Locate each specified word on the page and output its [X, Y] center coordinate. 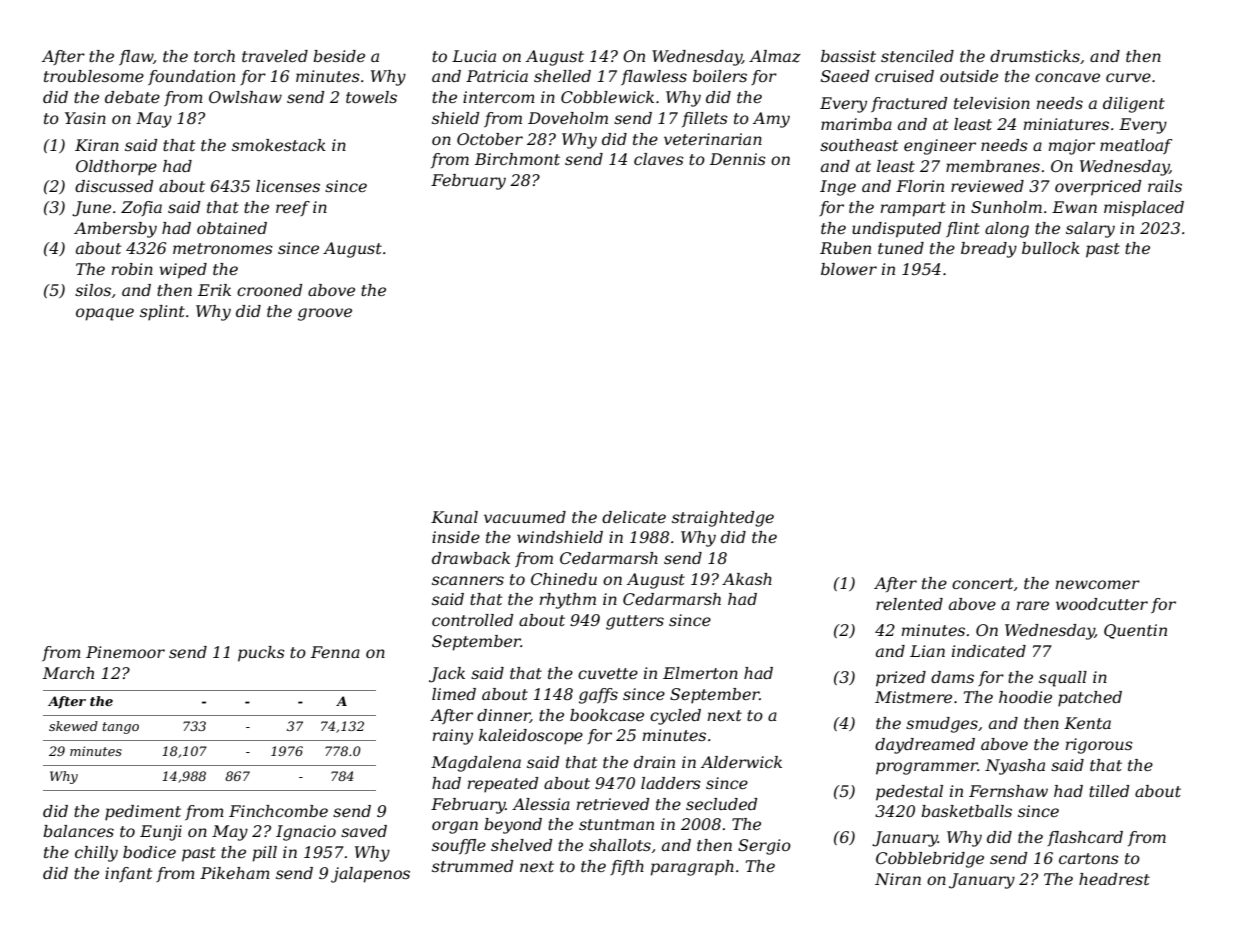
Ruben [845, 248]
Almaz [775, 56]
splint [162, 313]
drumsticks [1035, 56]
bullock [1051, 248]
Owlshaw [245, 97]
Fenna [335, 652]
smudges [942, 725]
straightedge [723, 519]
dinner [503, 716]
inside [456, 537]
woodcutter [1102, 604]
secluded [721, 804]
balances [78, 831]
